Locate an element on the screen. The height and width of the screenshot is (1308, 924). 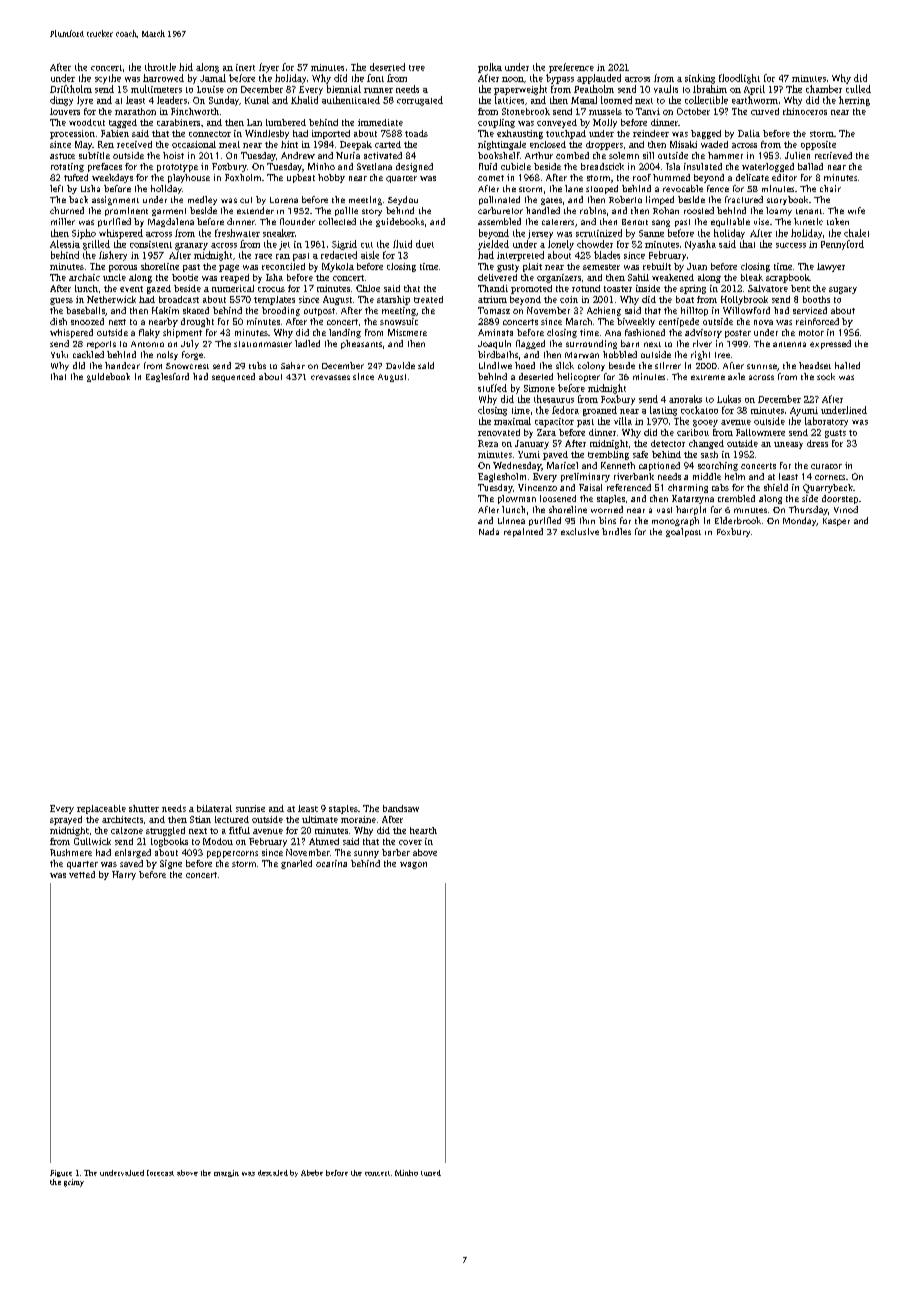
Nada is located at coordinates (489, 531).
